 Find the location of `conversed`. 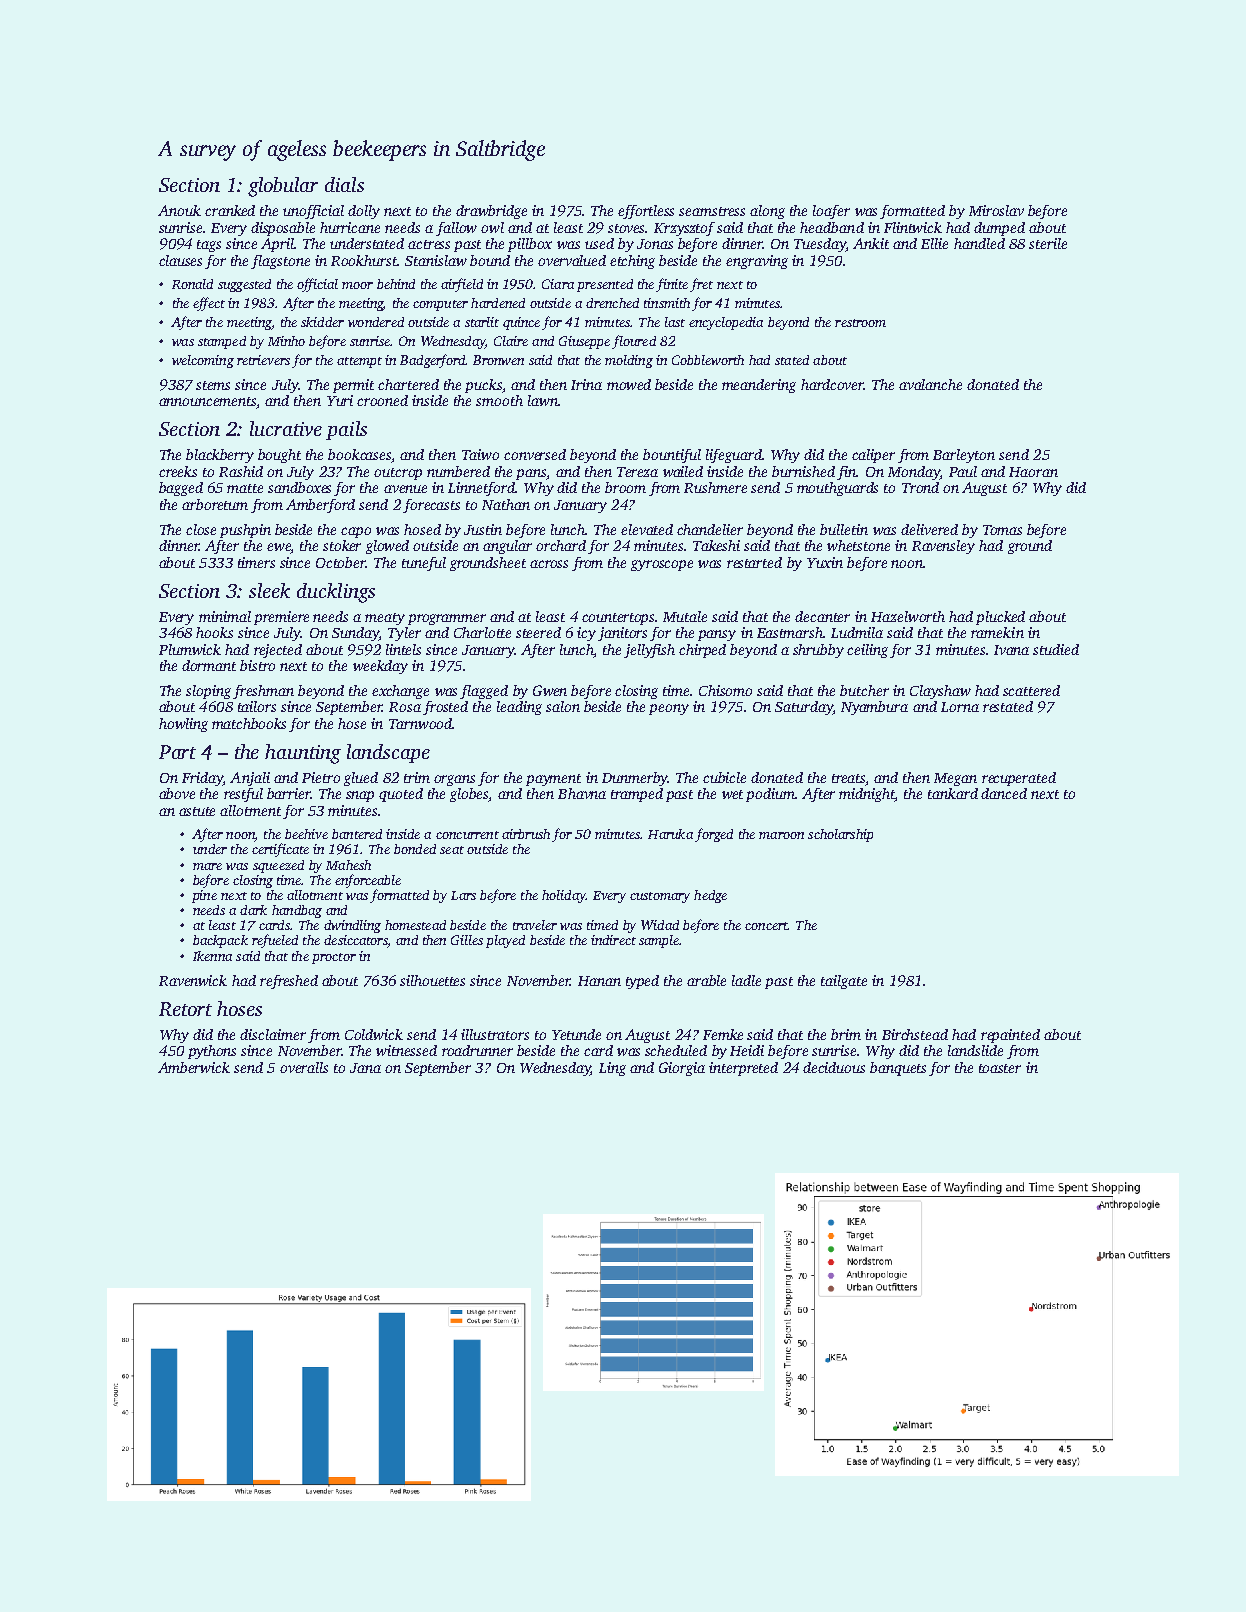

conversed is located at coordinates (535, 454).
